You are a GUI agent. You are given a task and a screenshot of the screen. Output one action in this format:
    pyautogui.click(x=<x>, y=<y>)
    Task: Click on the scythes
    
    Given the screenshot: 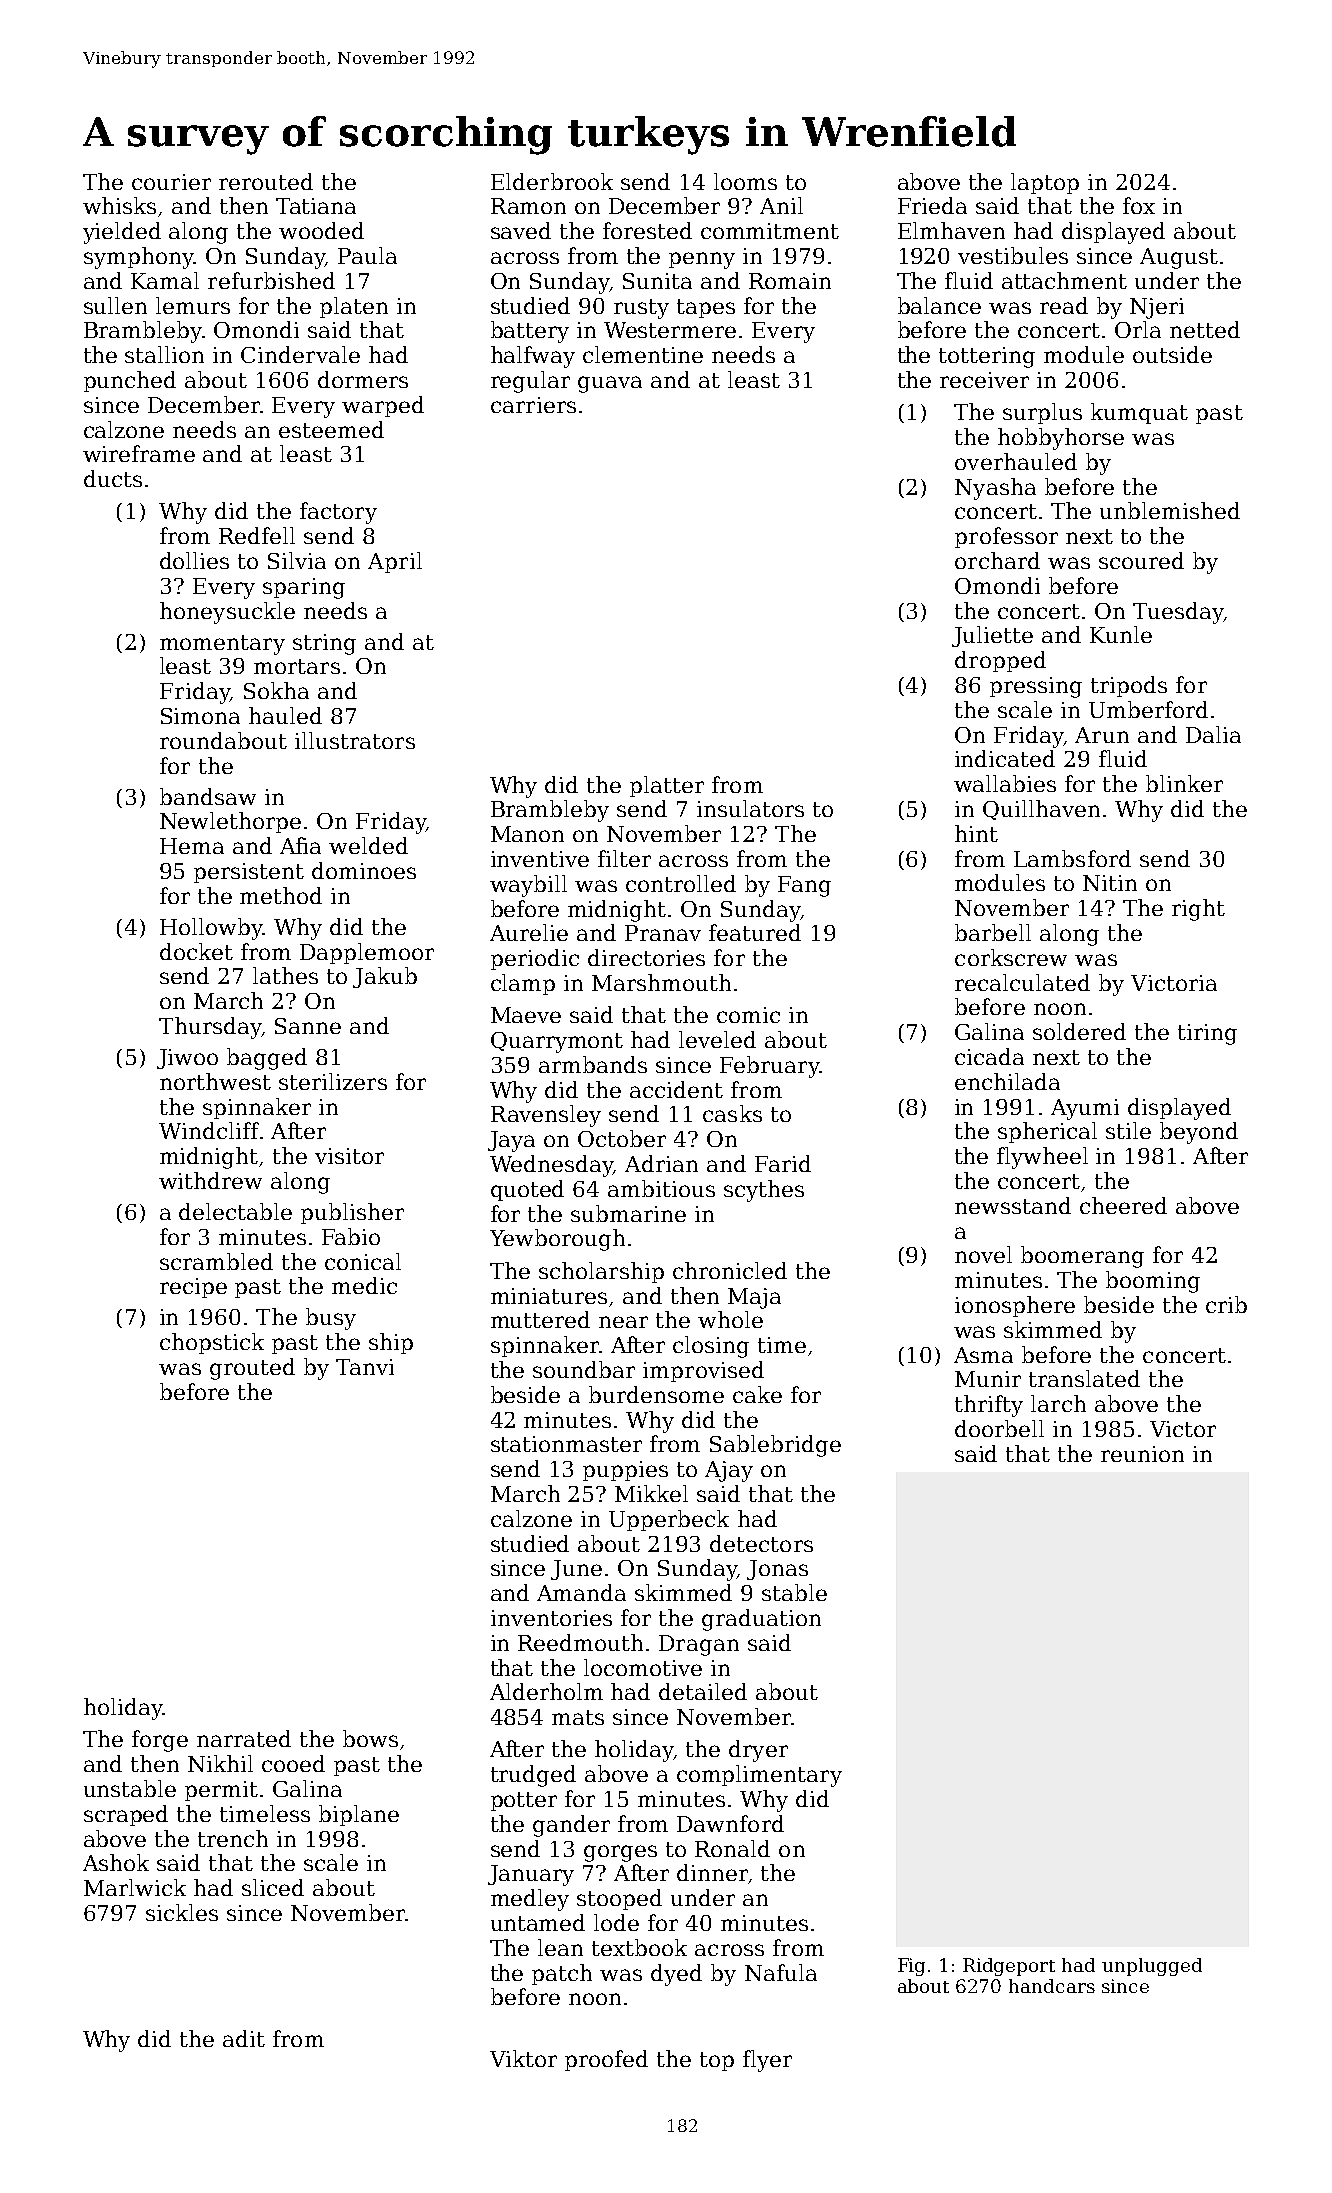 What is the action you would take?
    pyautogui.click(x=764, y=1191)
